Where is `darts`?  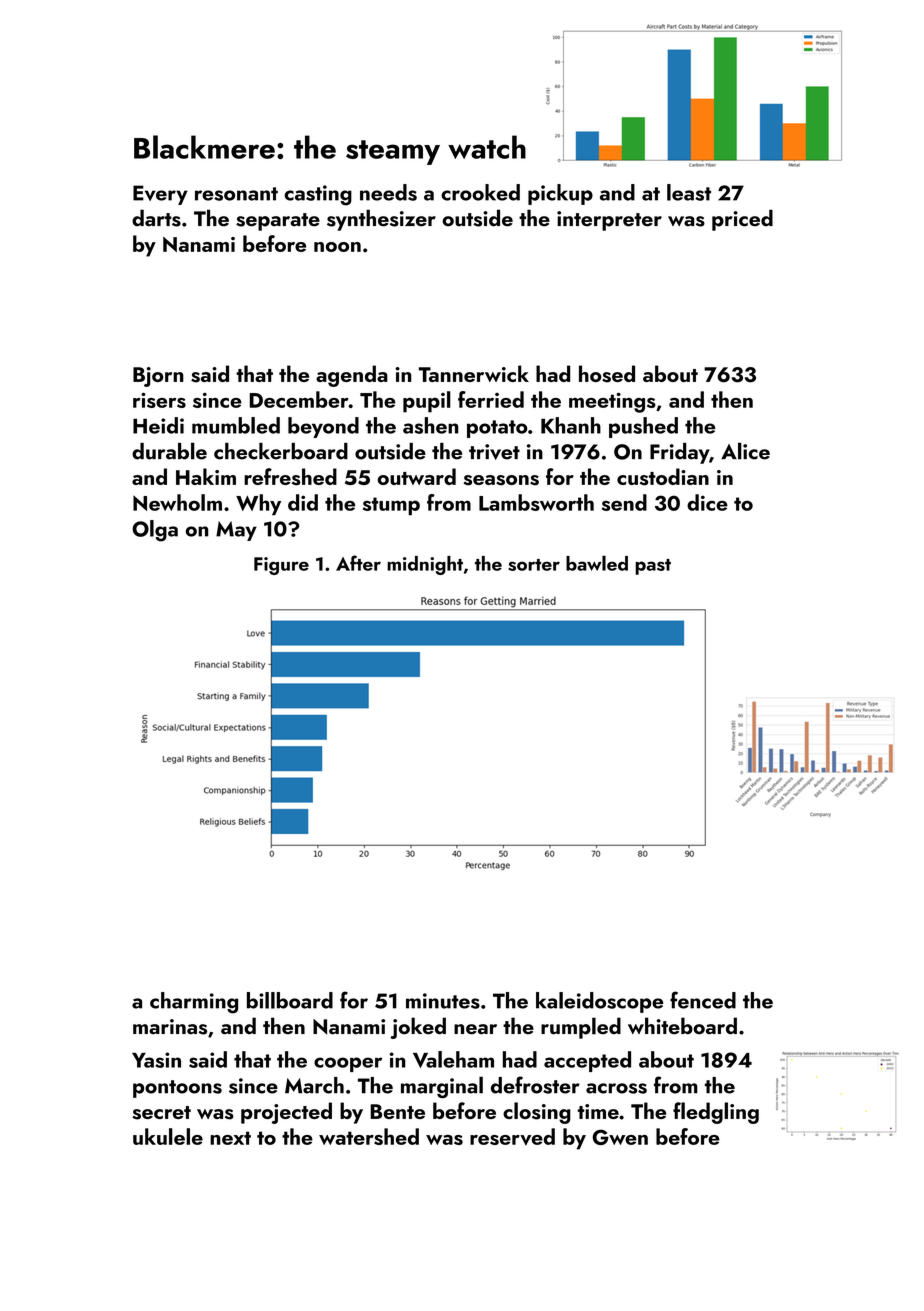 darts is located at coordinates (156, 218).
